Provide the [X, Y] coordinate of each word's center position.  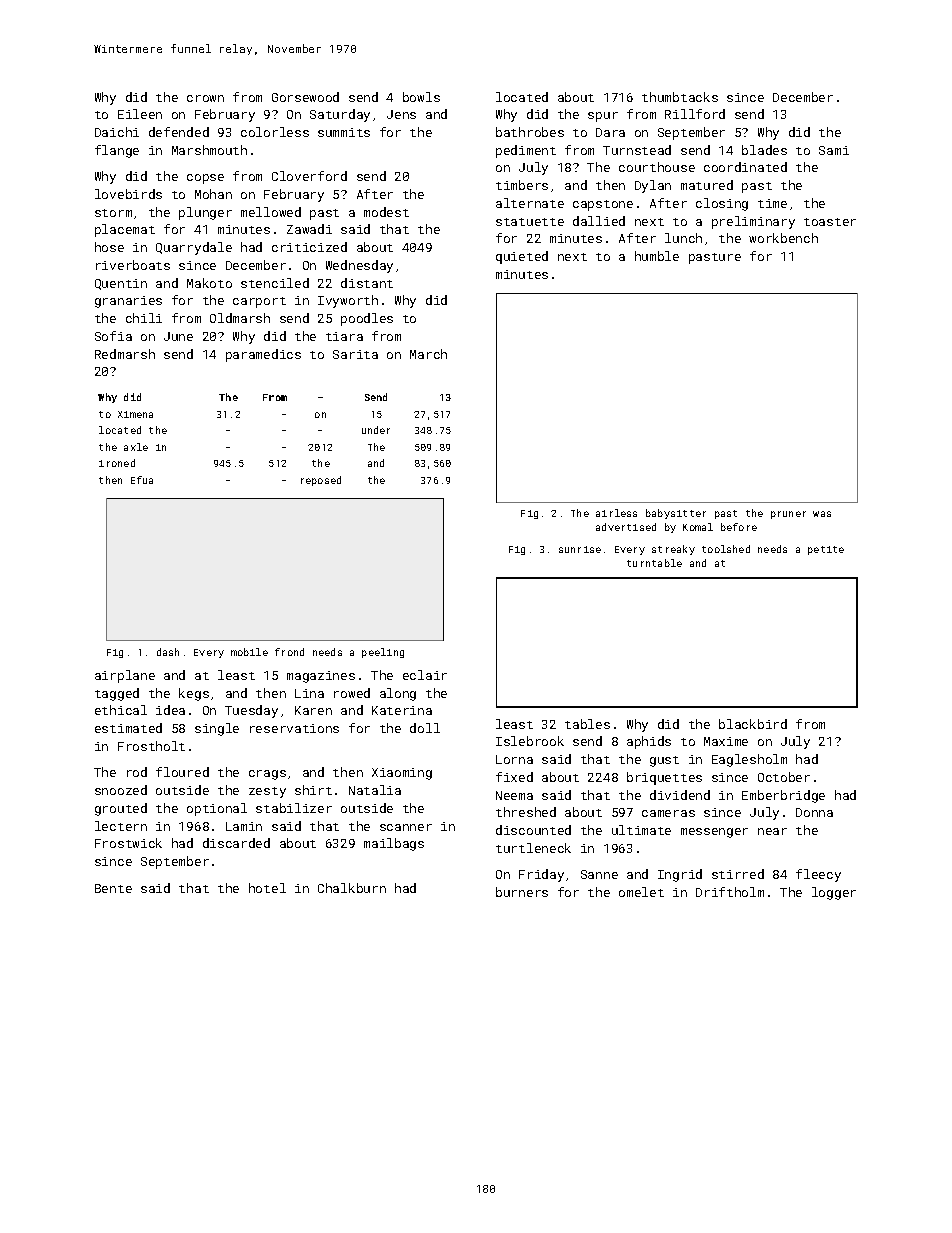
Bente [113, 888]
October [784, 777]
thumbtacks [680, 97]
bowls [421, 97]
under [376, 430]
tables [587, 724]
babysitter [676, 514]
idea [170, 710]
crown [205, 98]
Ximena [135, 414]
